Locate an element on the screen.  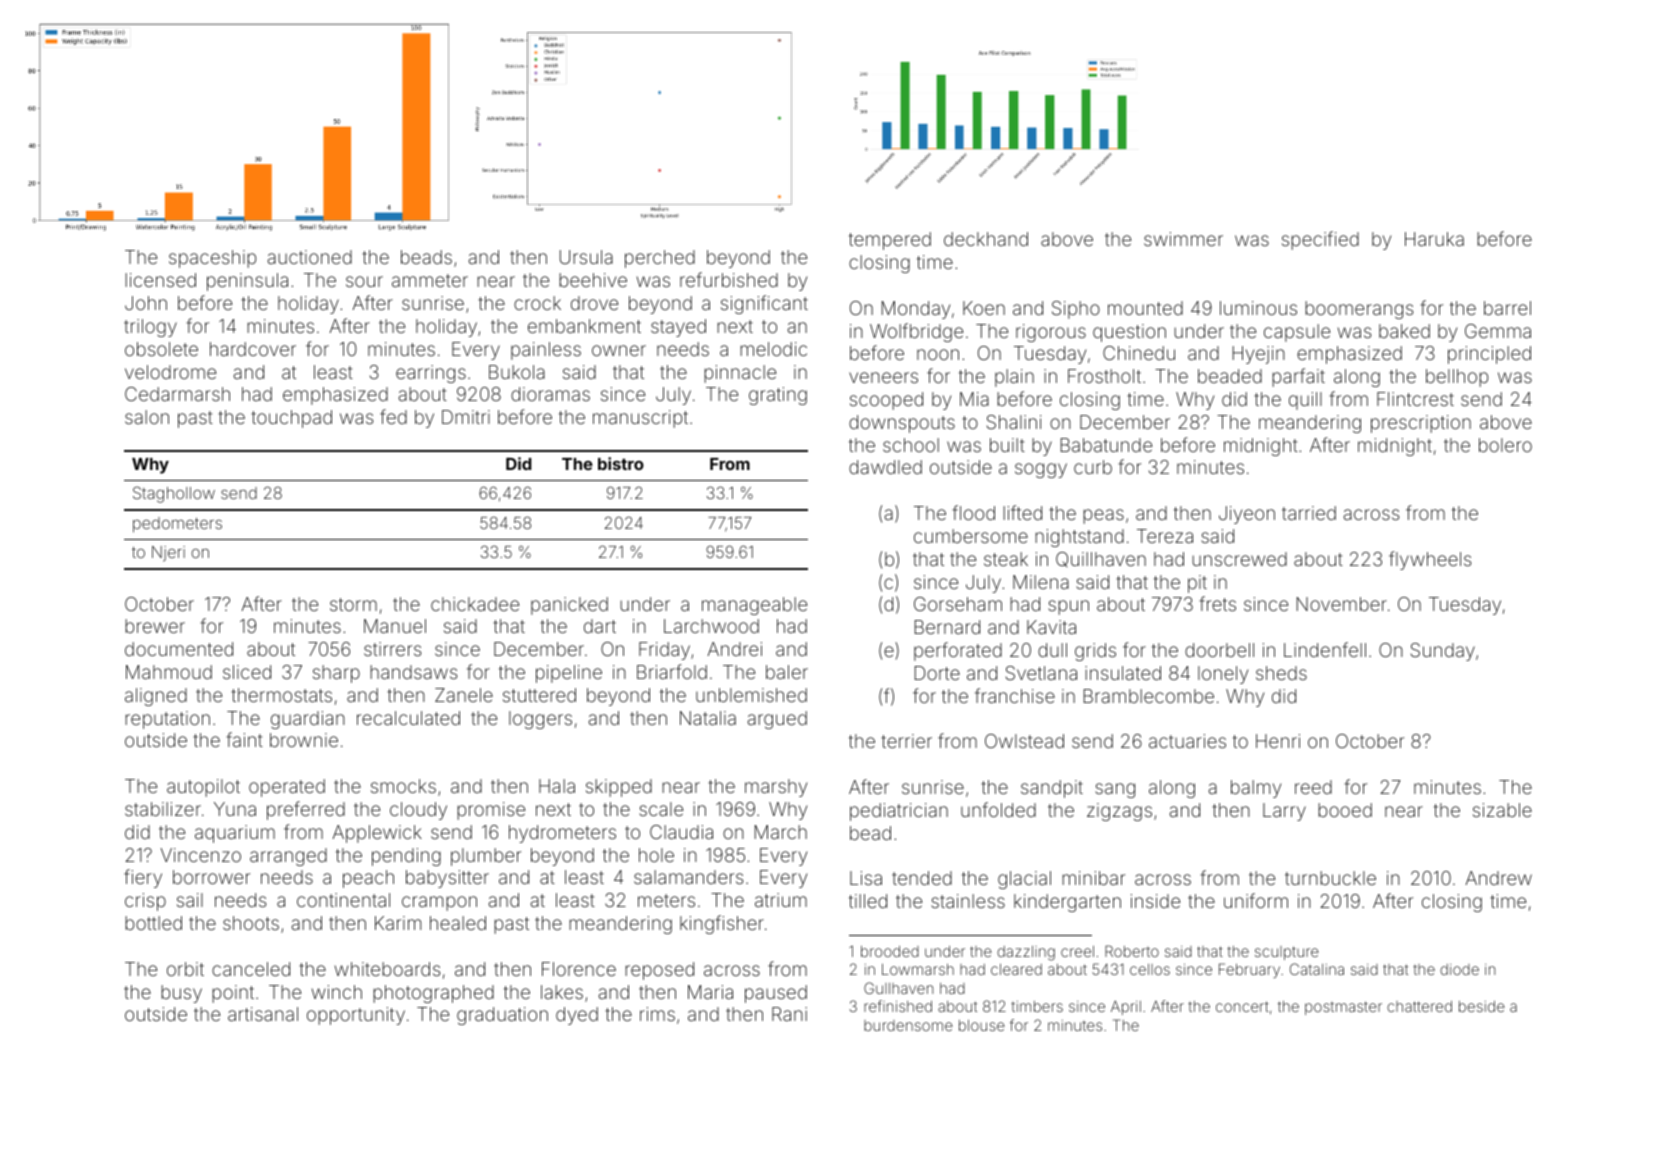
inside is located at coordinates (1155, 901).
